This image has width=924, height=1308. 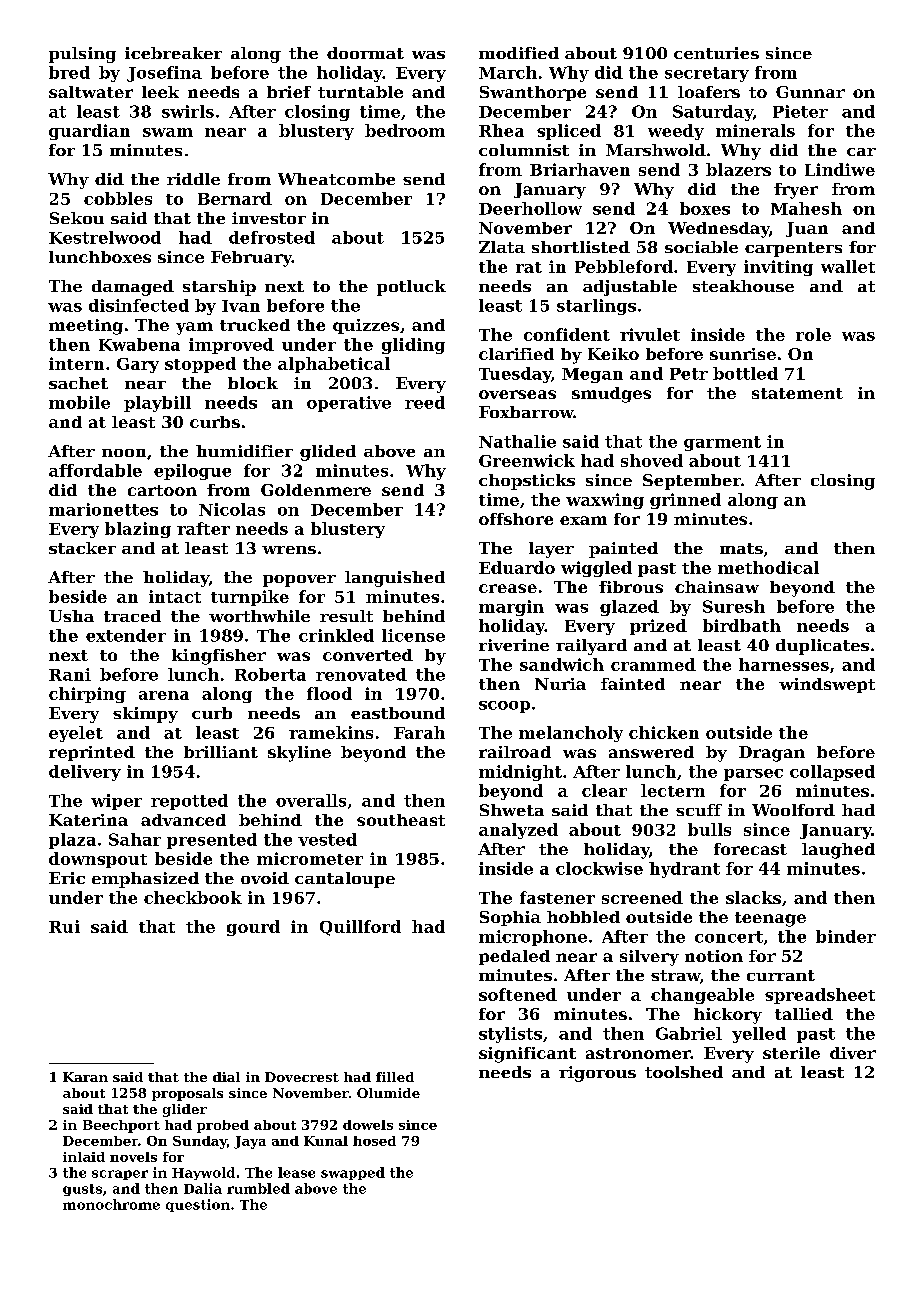 I want to click on Nathalie, so click(x=517, y=441).
